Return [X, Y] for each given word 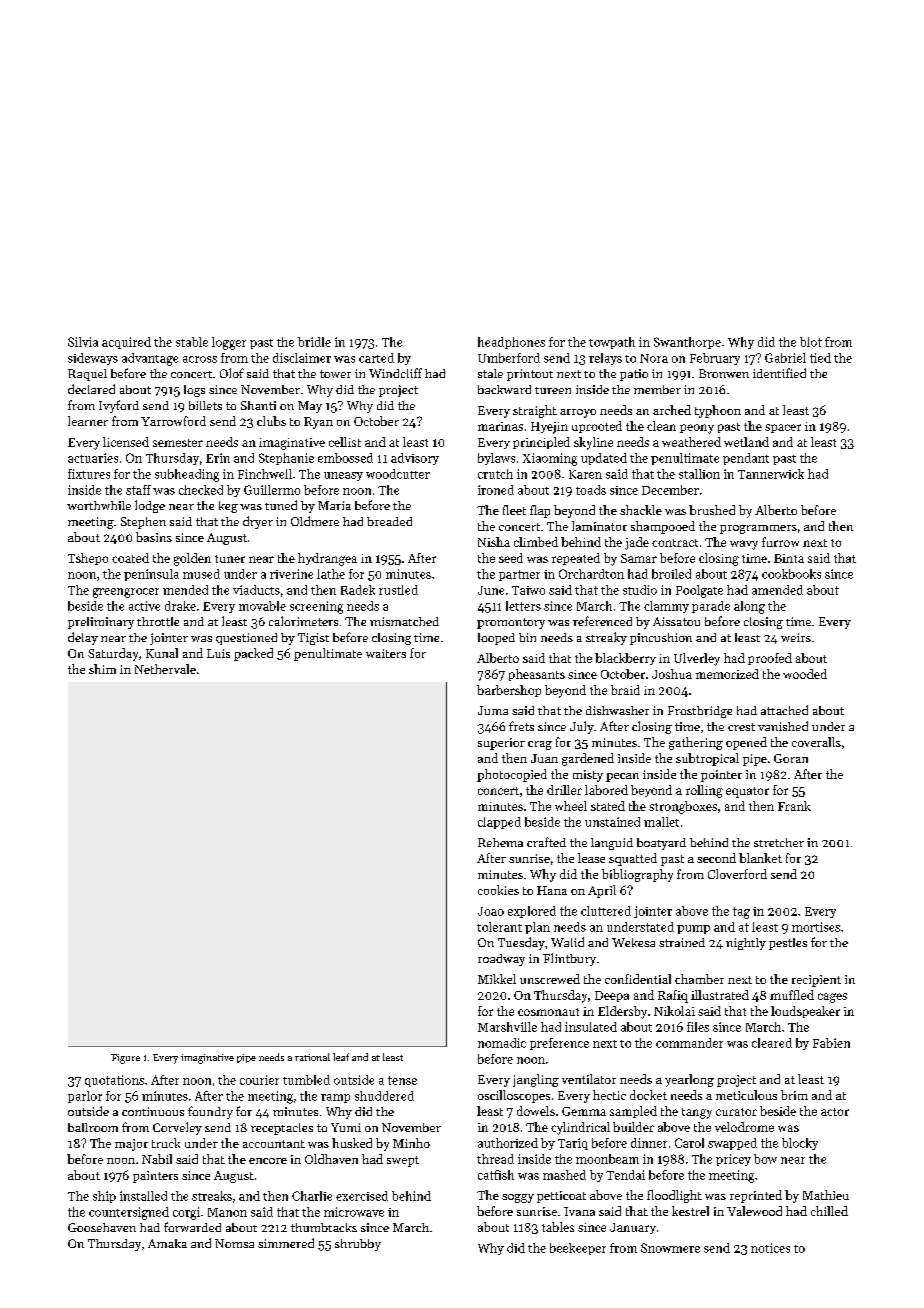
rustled [398, 590]
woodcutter [398, 474]
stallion [699, 474]
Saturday [113, 654]
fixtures [89, 474]
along [749, 607]
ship [104, 1197]
